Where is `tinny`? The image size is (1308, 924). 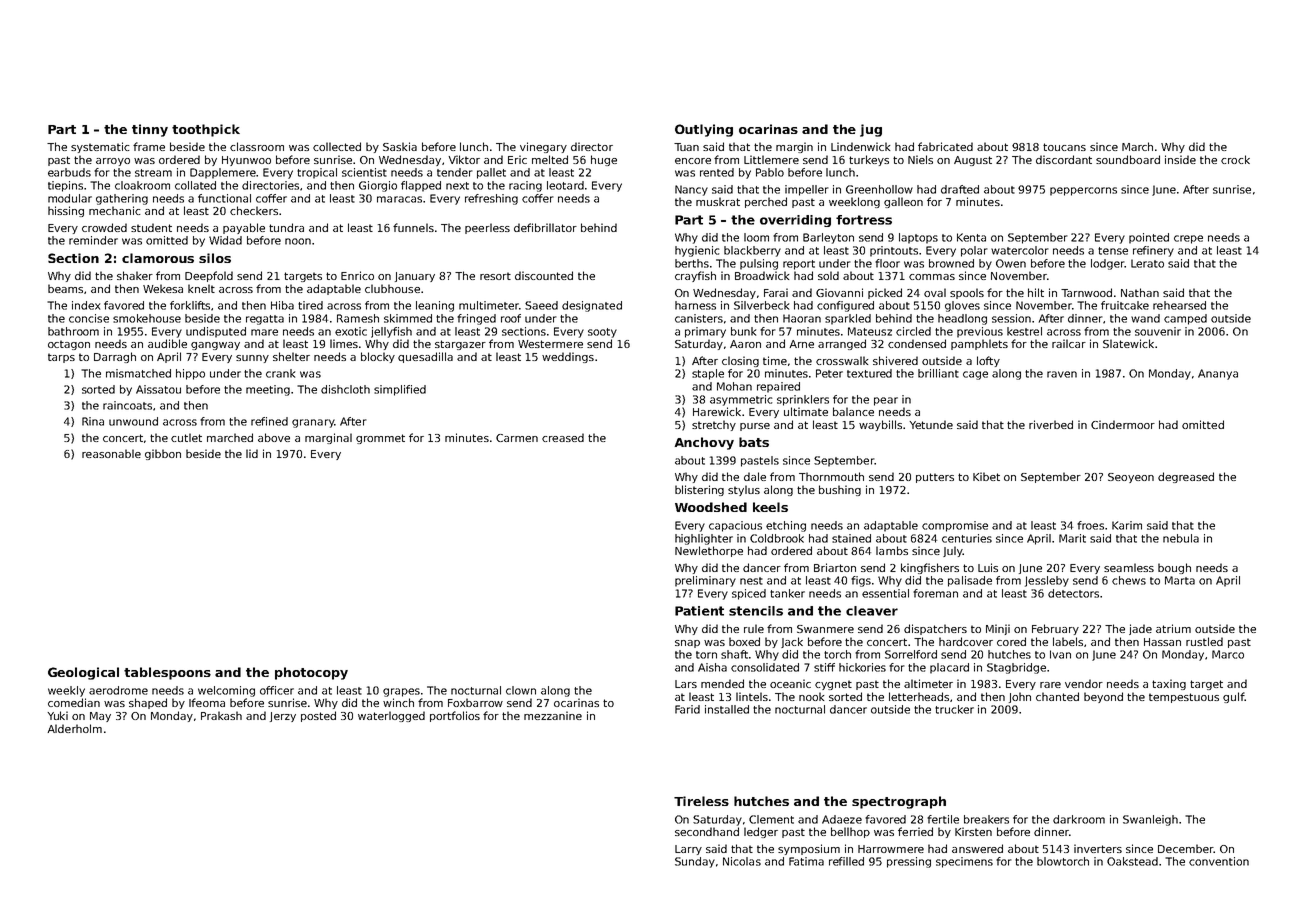 tinny is located at coordinates (150, 130).
